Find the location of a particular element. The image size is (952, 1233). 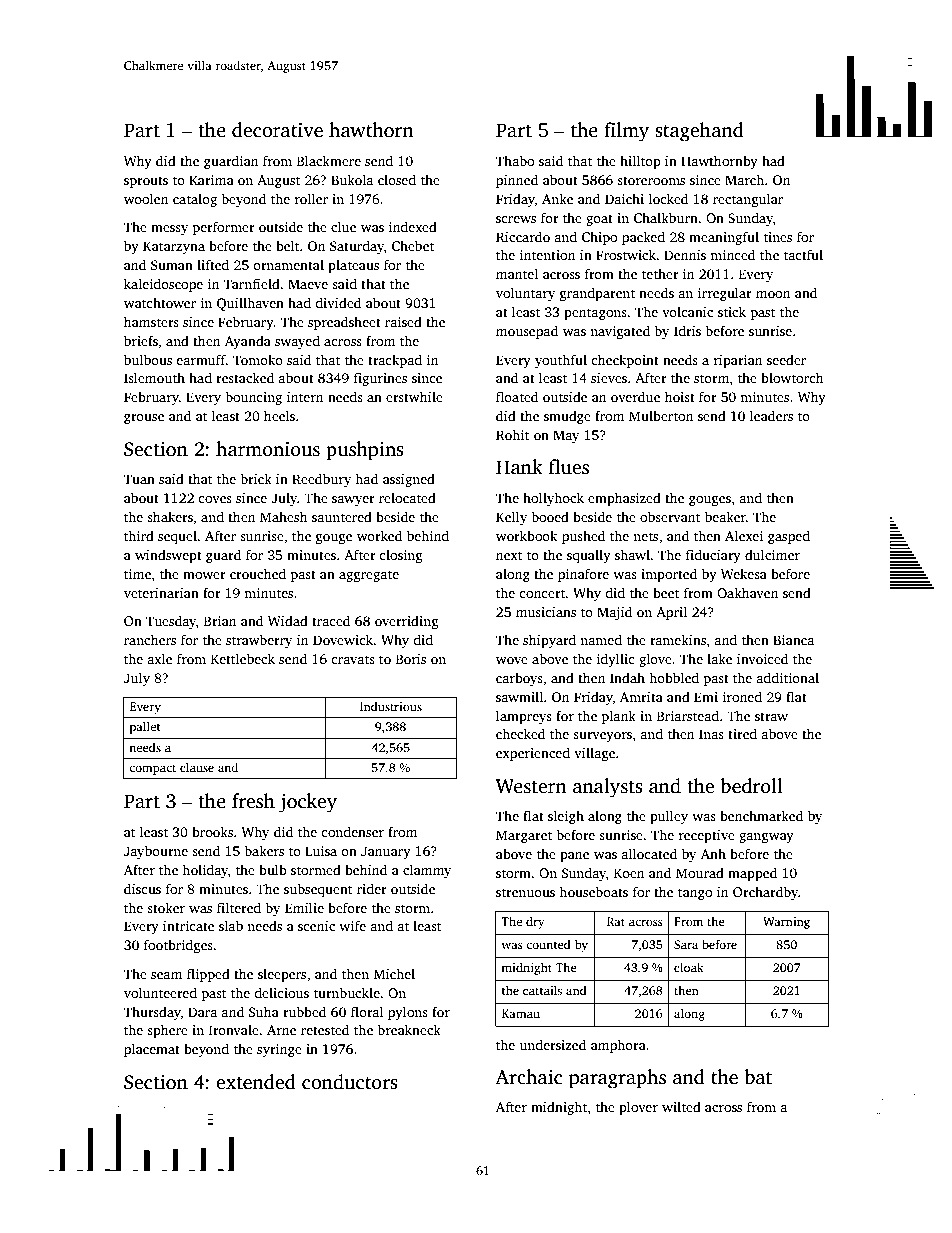

bakers is located at coordinates (264, 850).
